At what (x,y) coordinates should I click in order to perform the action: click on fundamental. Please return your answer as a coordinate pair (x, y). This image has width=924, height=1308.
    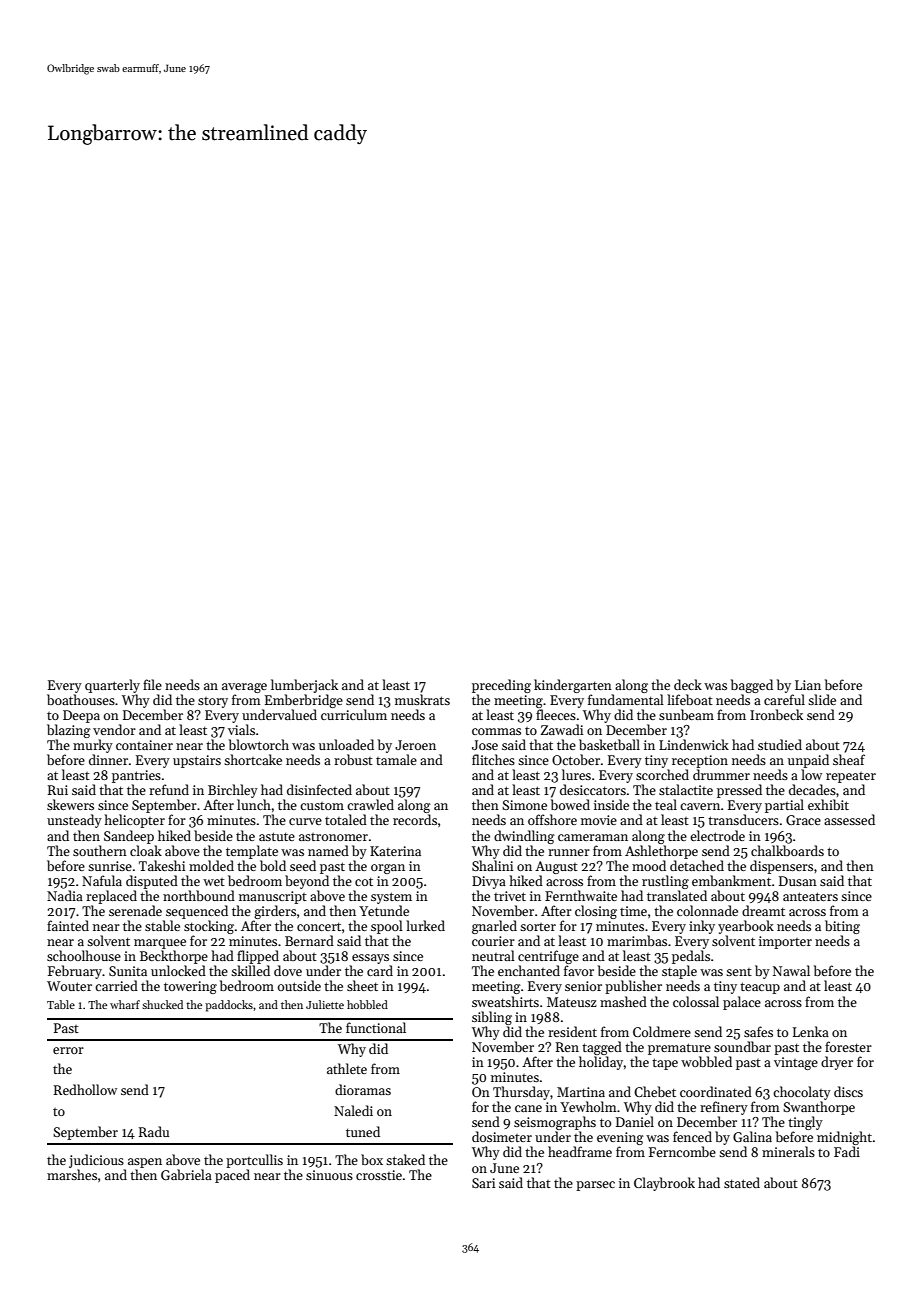
    Looking at the image, I should click on (626, 699).
